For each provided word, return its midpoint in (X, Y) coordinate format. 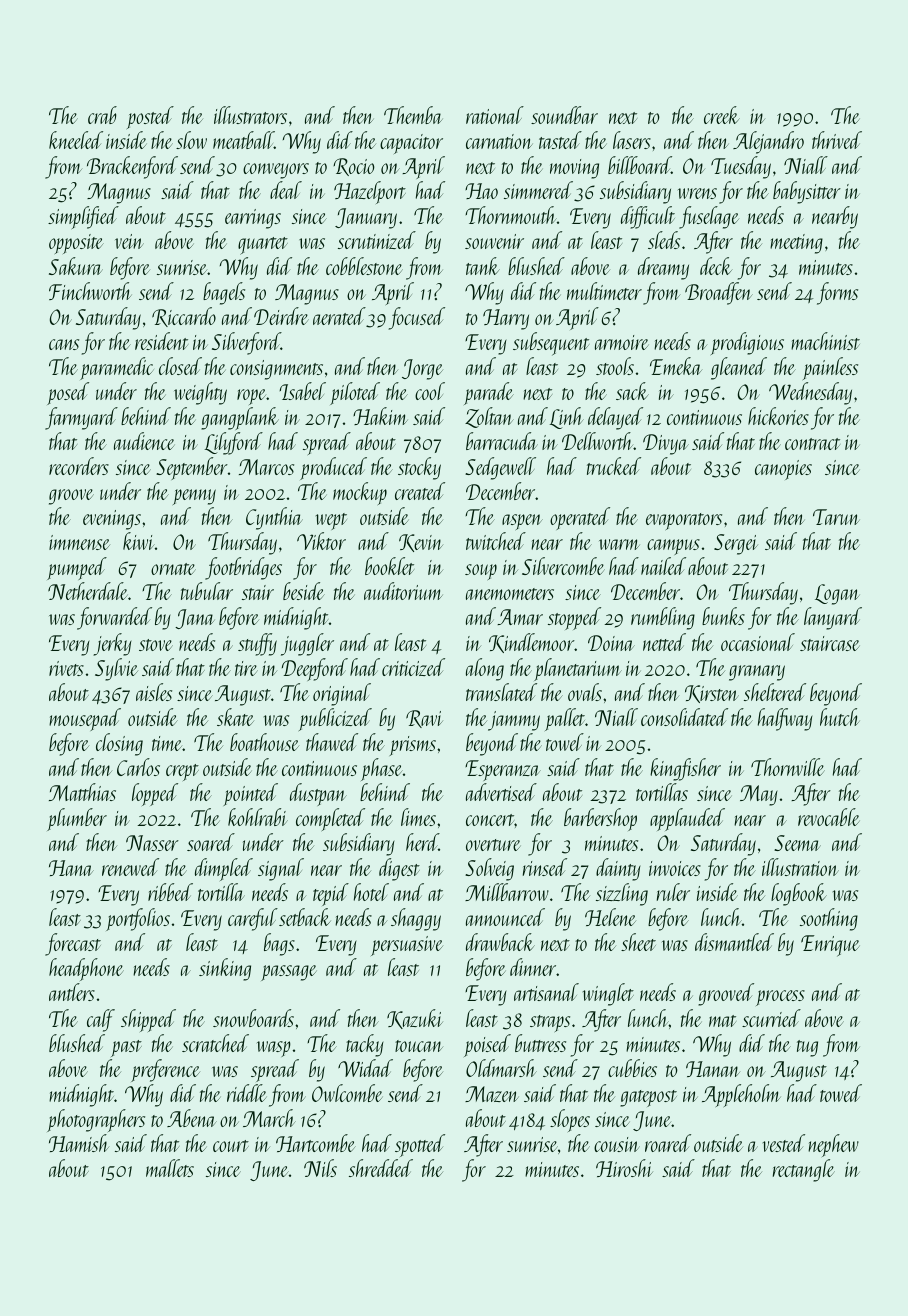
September (192, 468)
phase (382, 769)
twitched (496, 541)
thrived (837, 140)
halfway (785, 719)
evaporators (684, 521)
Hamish (79, 1143)
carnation (499, 141)
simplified (83, 217)
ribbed (170, 892)
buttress (540, 1043)
